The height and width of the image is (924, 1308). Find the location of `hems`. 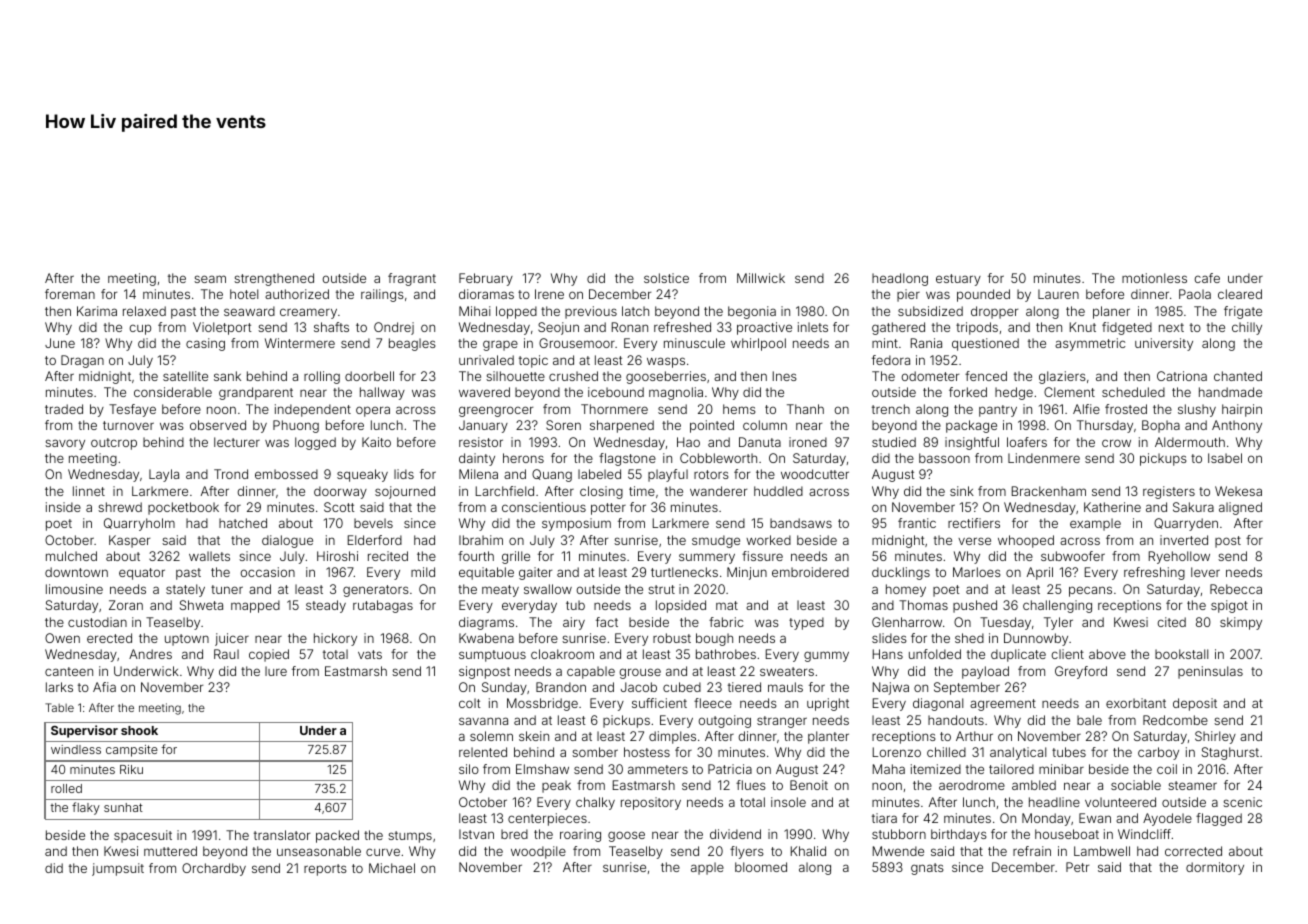

hems is located at coordinates (739, 409).
